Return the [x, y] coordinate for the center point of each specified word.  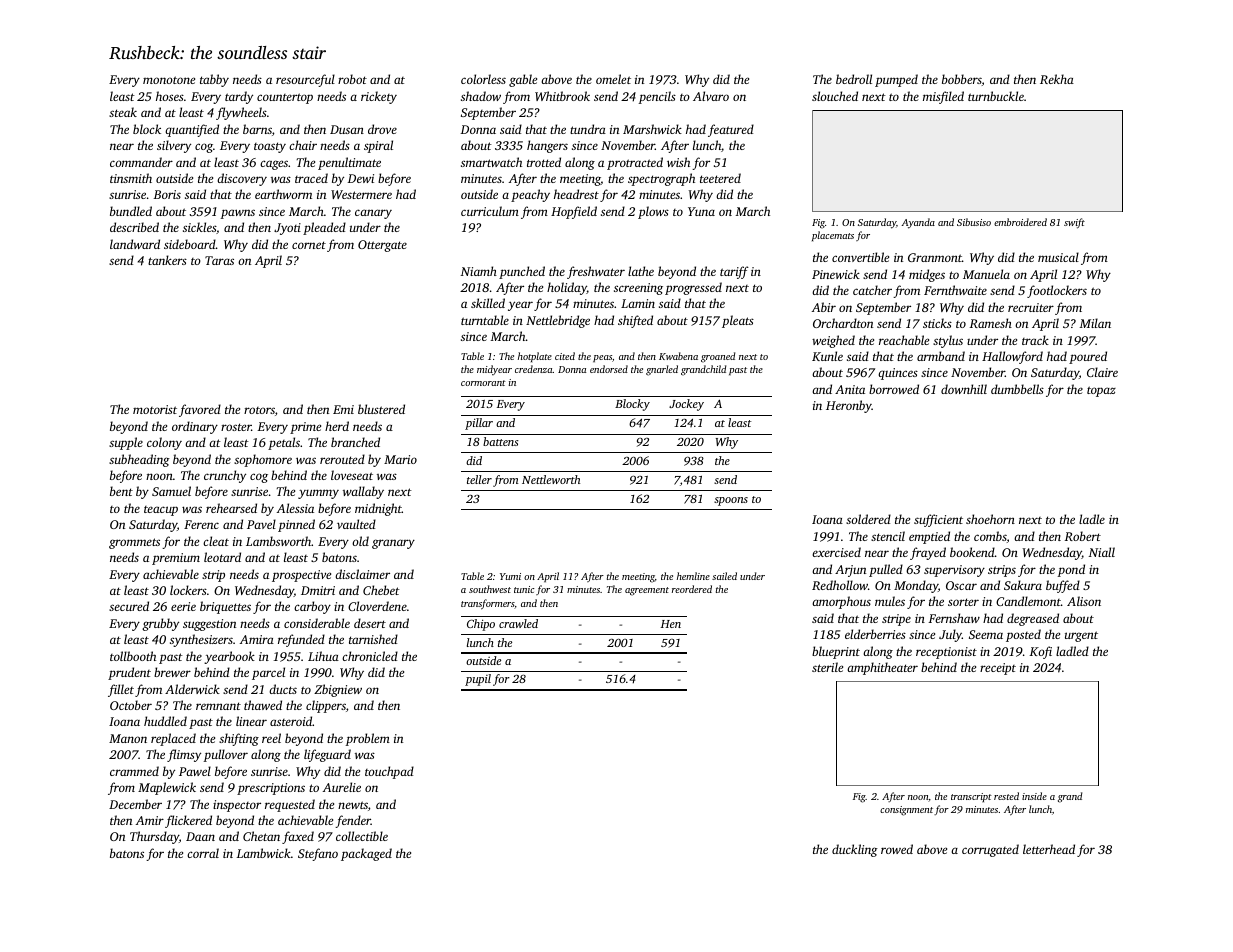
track [1035, 340]
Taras [219, 260]
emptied [929, 537]
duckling [855, 850]
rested [1006, 796]
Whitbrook [562, 96]
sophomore [263, 460]
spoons [731, 501]
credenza [534, 369]
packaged [366, 854]
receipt [998, 669]
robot [352, 79]
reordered [692, 589]
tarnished [373, 639]
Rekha [1057, 79]
